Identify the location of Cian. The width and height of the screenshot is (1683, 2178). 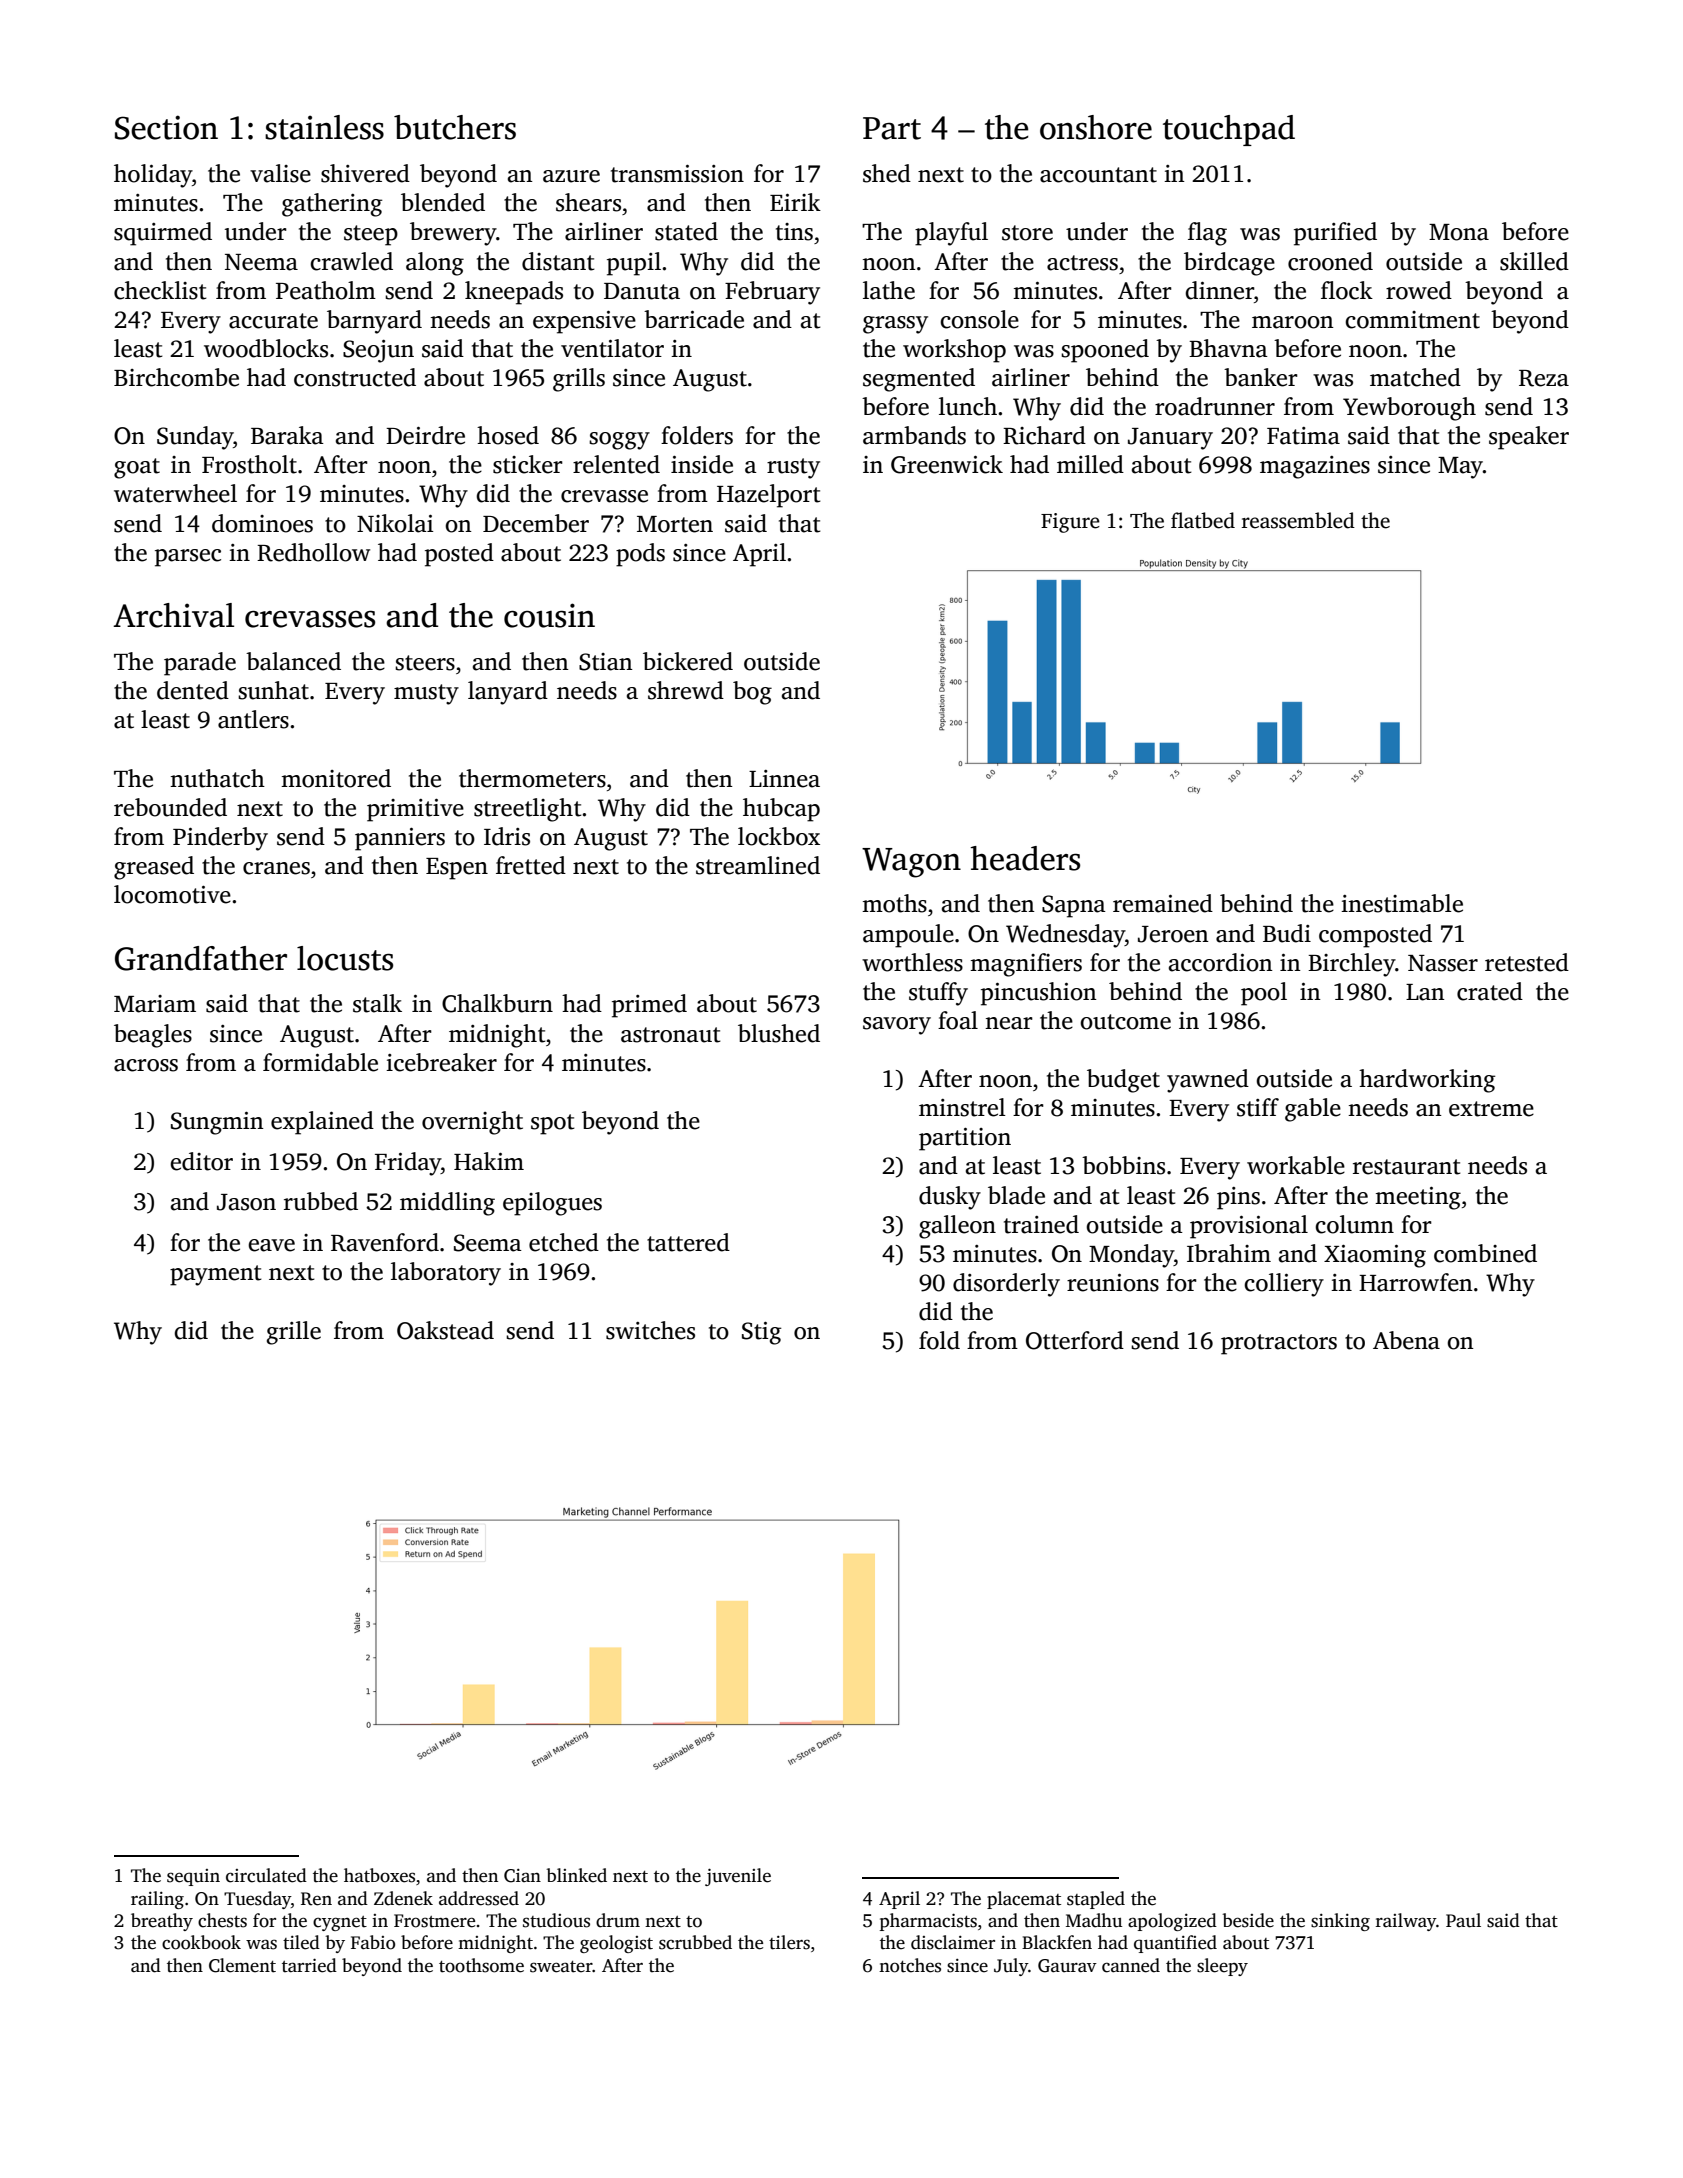
(522, 1876).
